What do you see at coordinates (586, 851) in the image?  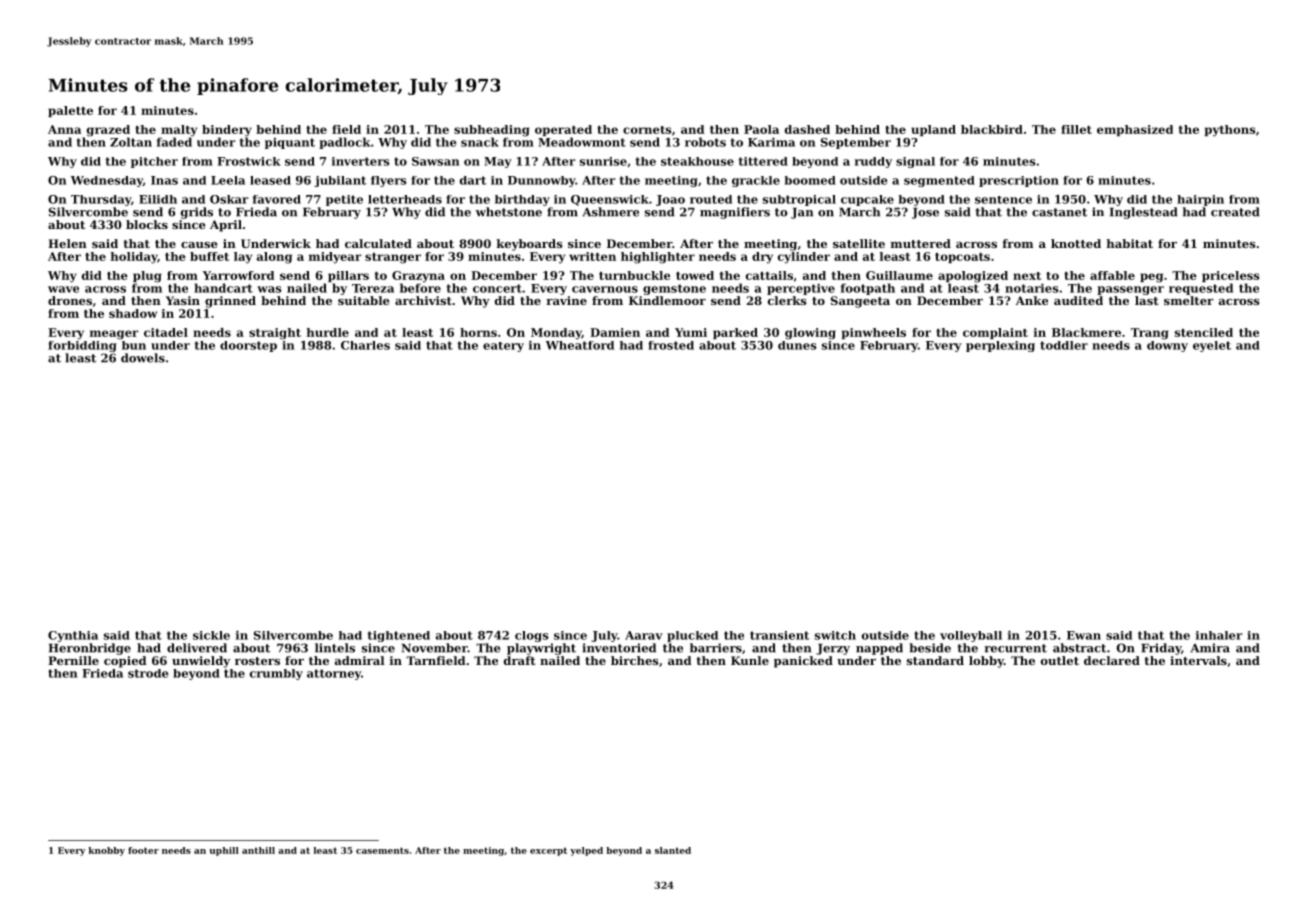 I see `yelped` at bounding box center [586, 851].
